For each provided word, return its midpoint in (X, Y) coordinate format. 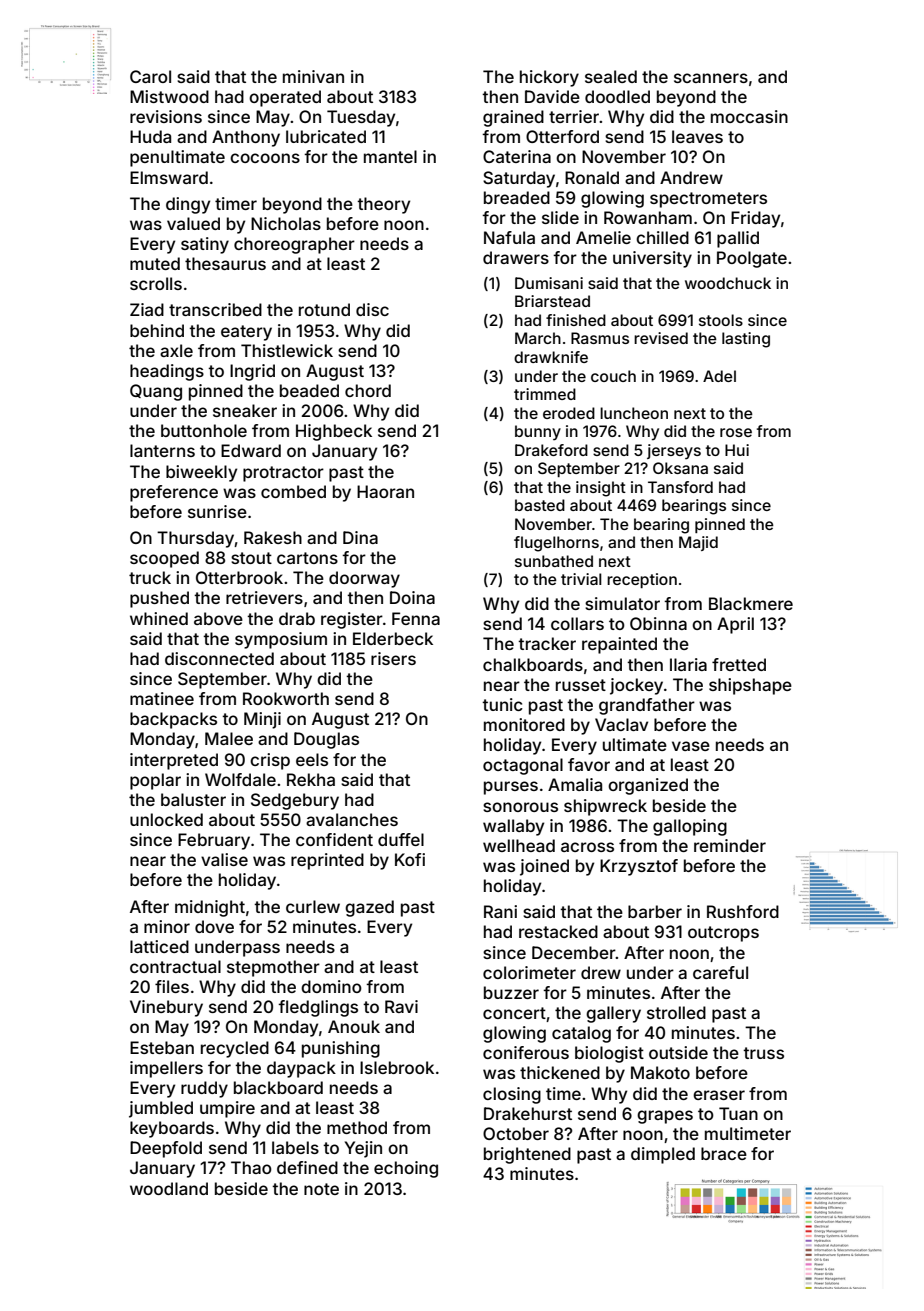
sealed (611, 76)
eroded (569, 413)
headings (167, 372)
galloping (690, 827)
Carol (150, 76)
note (321, 1189)
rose (736, 432)
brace (724, 1153)
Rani (500, 911)
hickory (549, 78)
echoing (406, 1169)
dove (214, 926)
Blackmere (751, 603)
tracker (547, 643)
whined (159, 618)
